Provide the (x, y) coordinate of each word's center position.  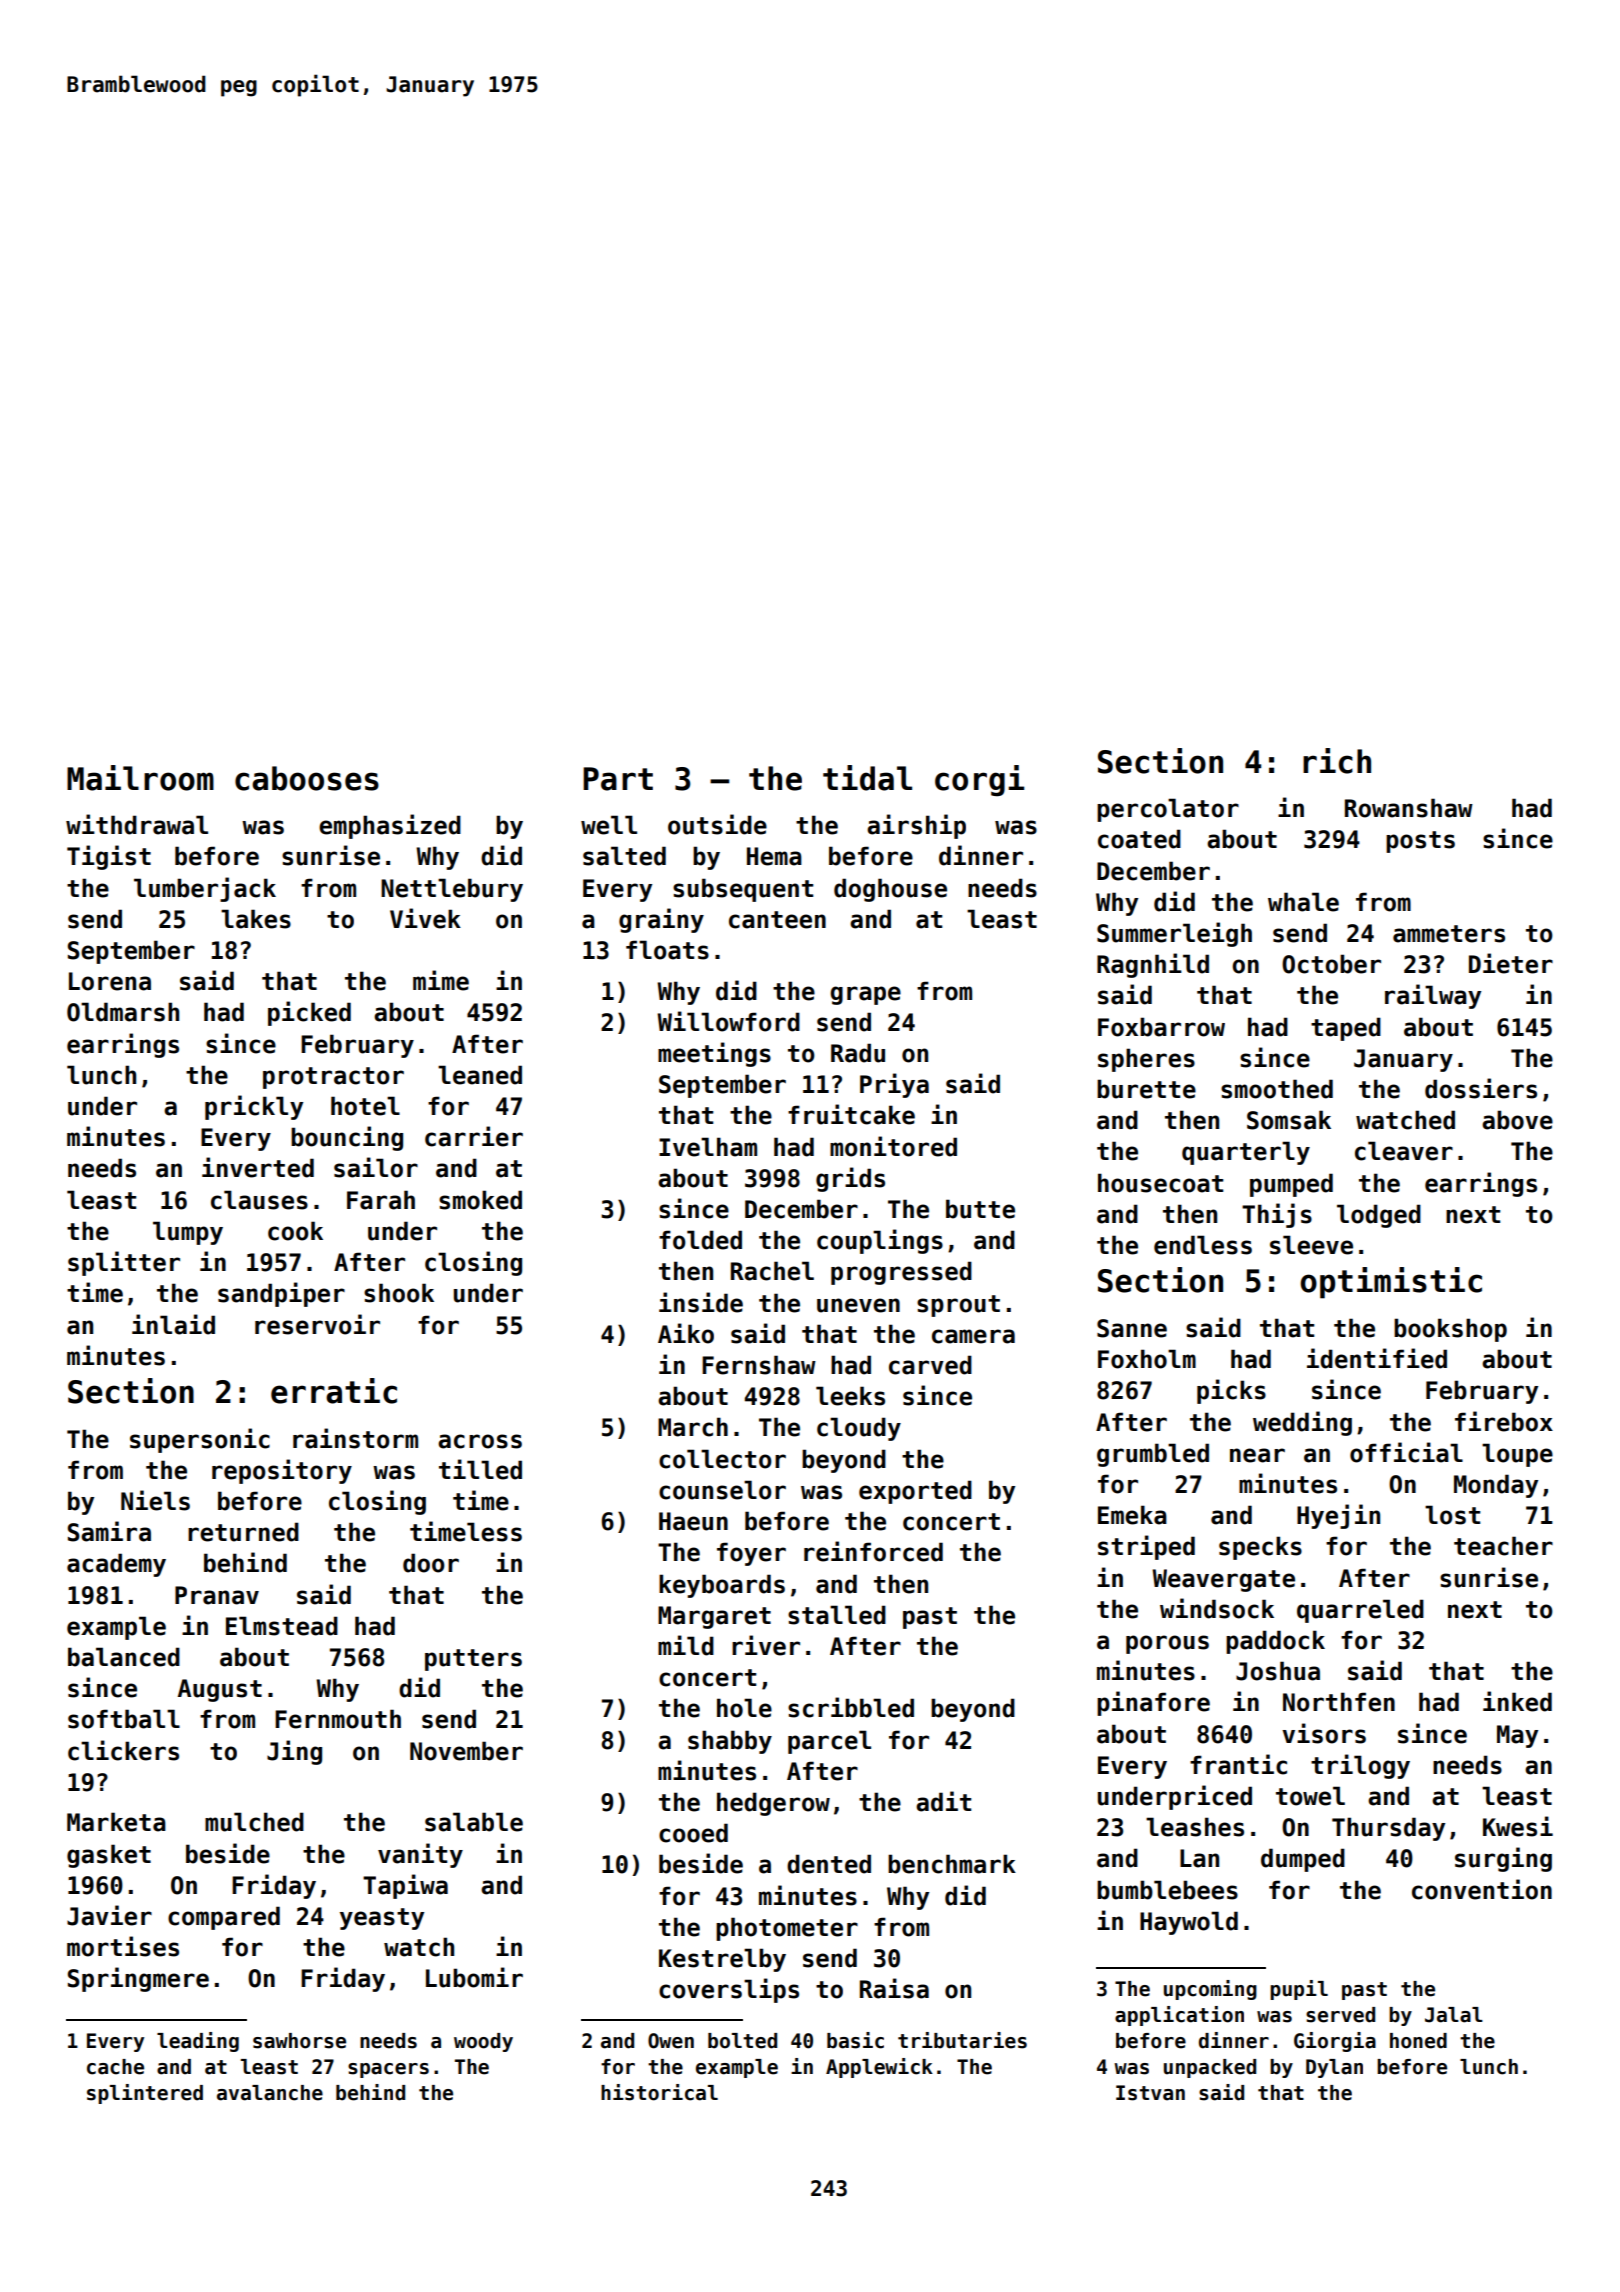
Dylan (1334, 2068)
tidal (867, 778)
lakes (256, 919)
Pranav (217, 1595)
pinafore (1153, 1703)
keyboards (722, 1586)
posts (1420, 842)
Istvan (1150, 2093)
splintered (145, 2094)
